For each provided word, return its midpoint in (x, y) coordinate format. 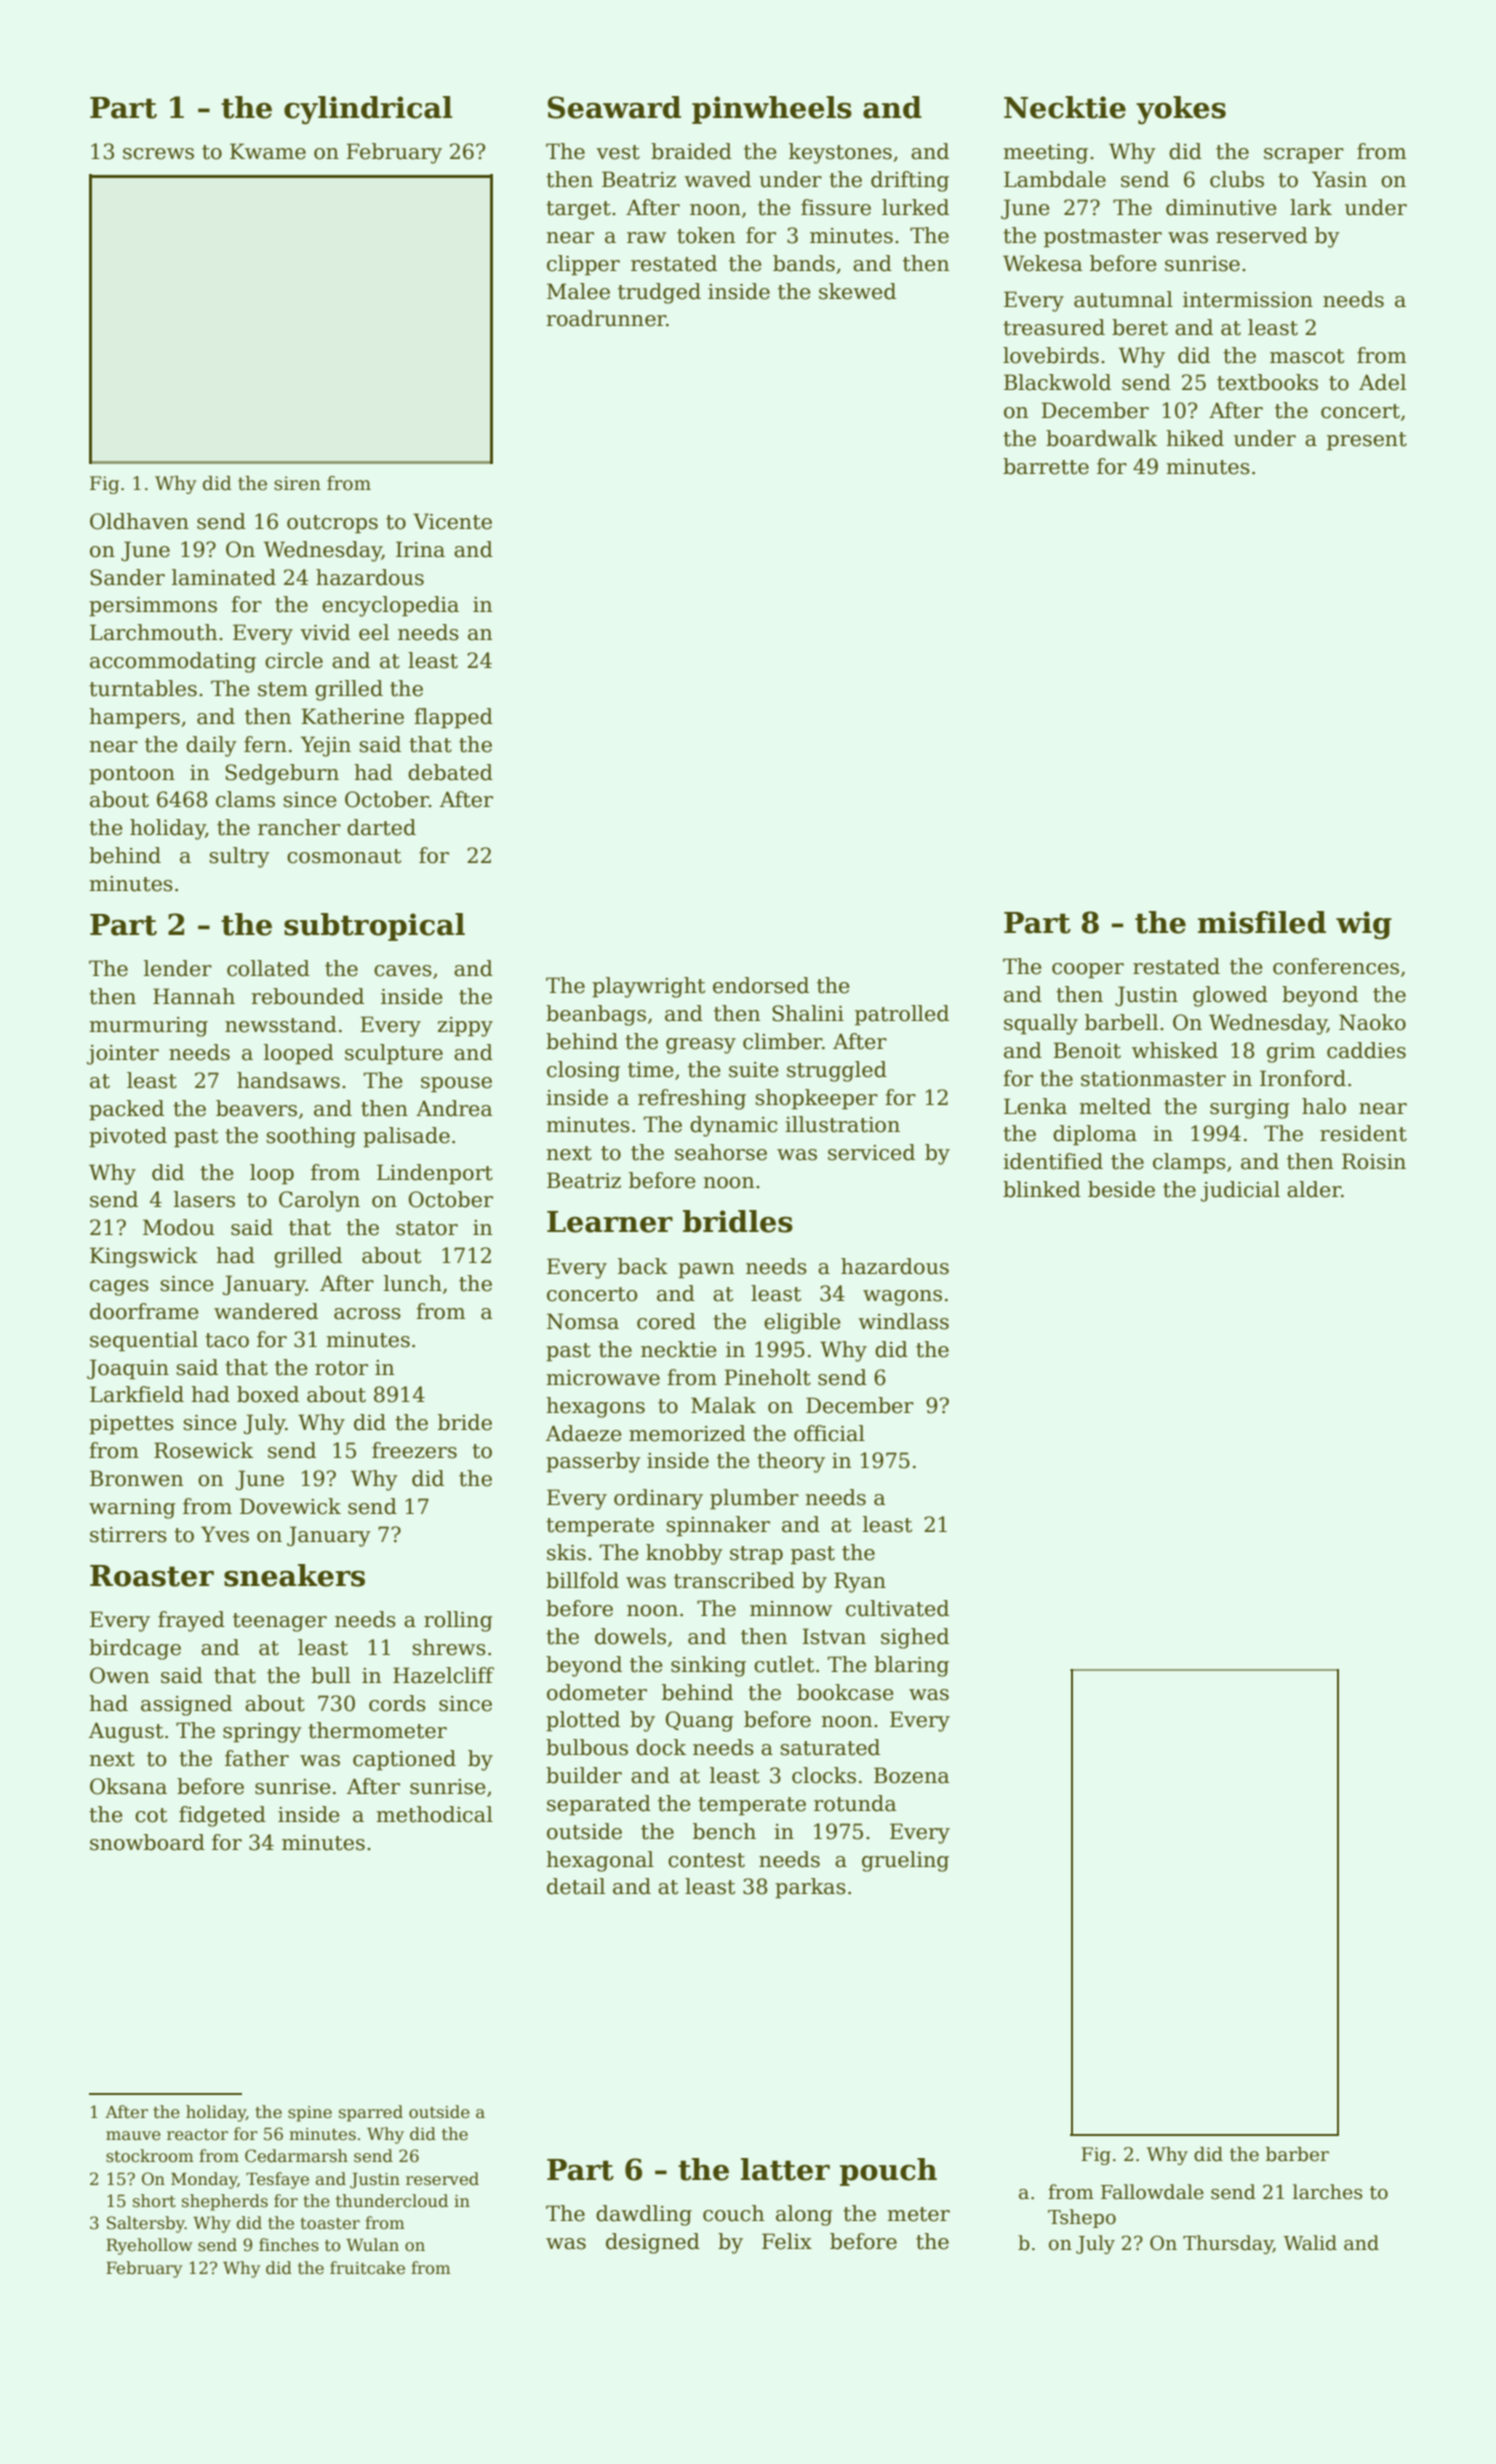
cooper (1088, 971)
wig (1364, 925)
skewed (857, 291)
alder (1314, 1189)
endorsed (761, 985)
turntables (143, 688)
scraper (1304, 156)
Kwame (268, 151)
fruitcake (367, 2268)
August (126, 1732)
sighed (915, 1638)
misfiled (1262, 922)
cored (666, 1321)
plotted (583, 1721)
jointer (123, 1055)
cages (119, 1288)
